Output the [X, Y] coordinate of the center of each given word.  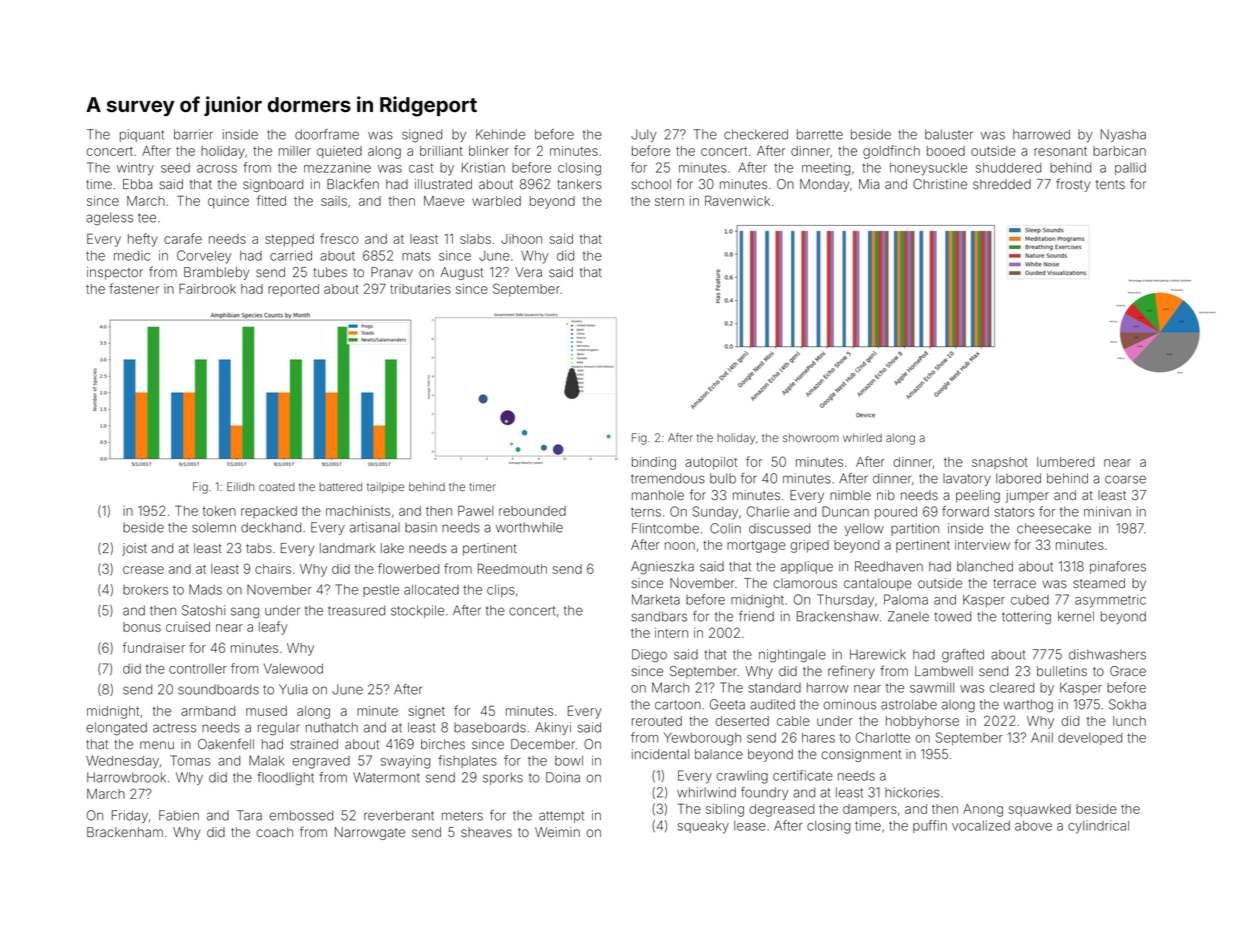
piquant [142, 135]
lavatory [967, 480]
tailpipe [385, 487]
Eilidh [240, 486]
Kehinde [500, 134]
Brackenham [125, 832]
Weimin [557, 832]
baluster [949, 134]
